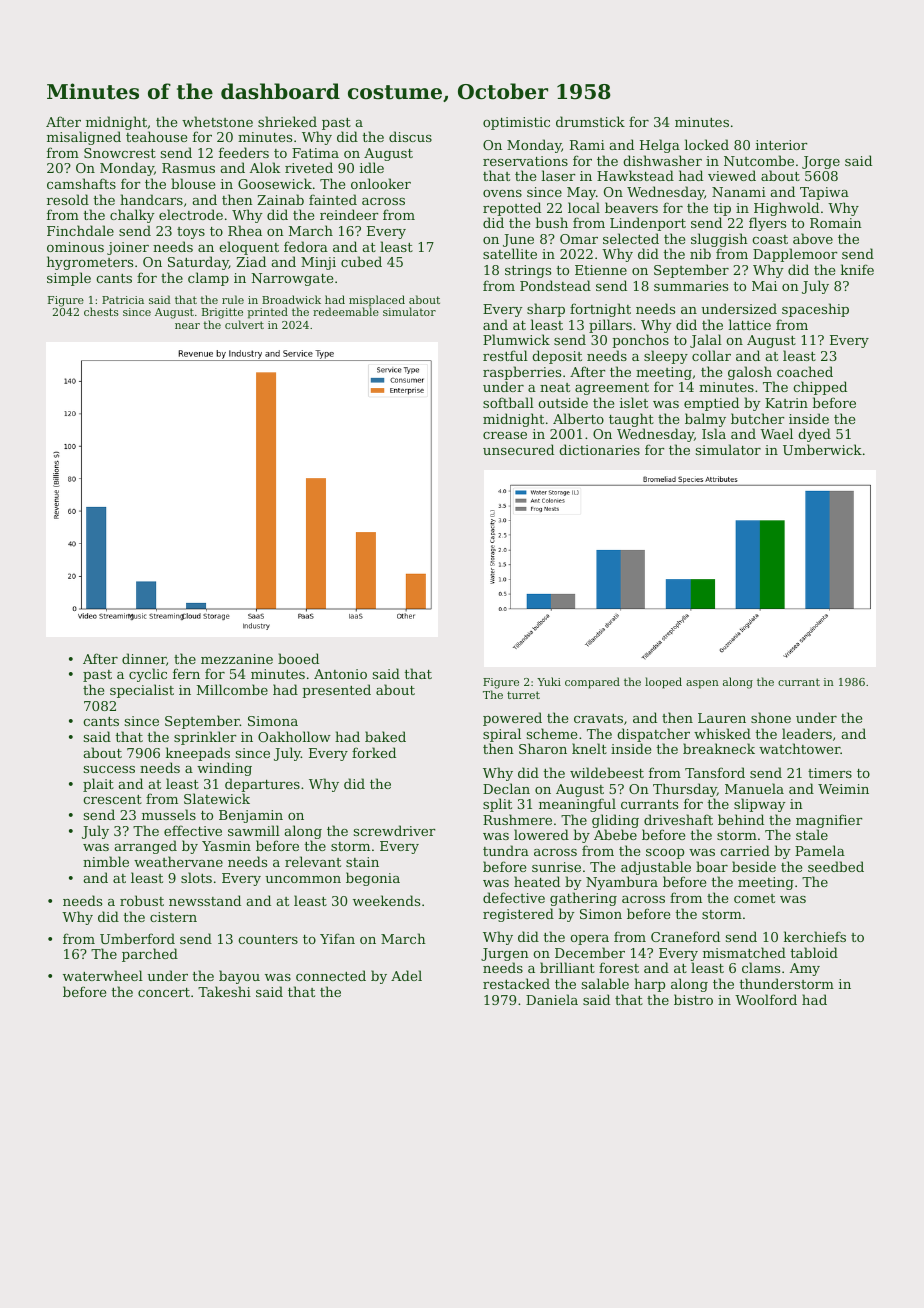 The image size is (924, 1308). I want to click on culvert, so click(244, 324).
